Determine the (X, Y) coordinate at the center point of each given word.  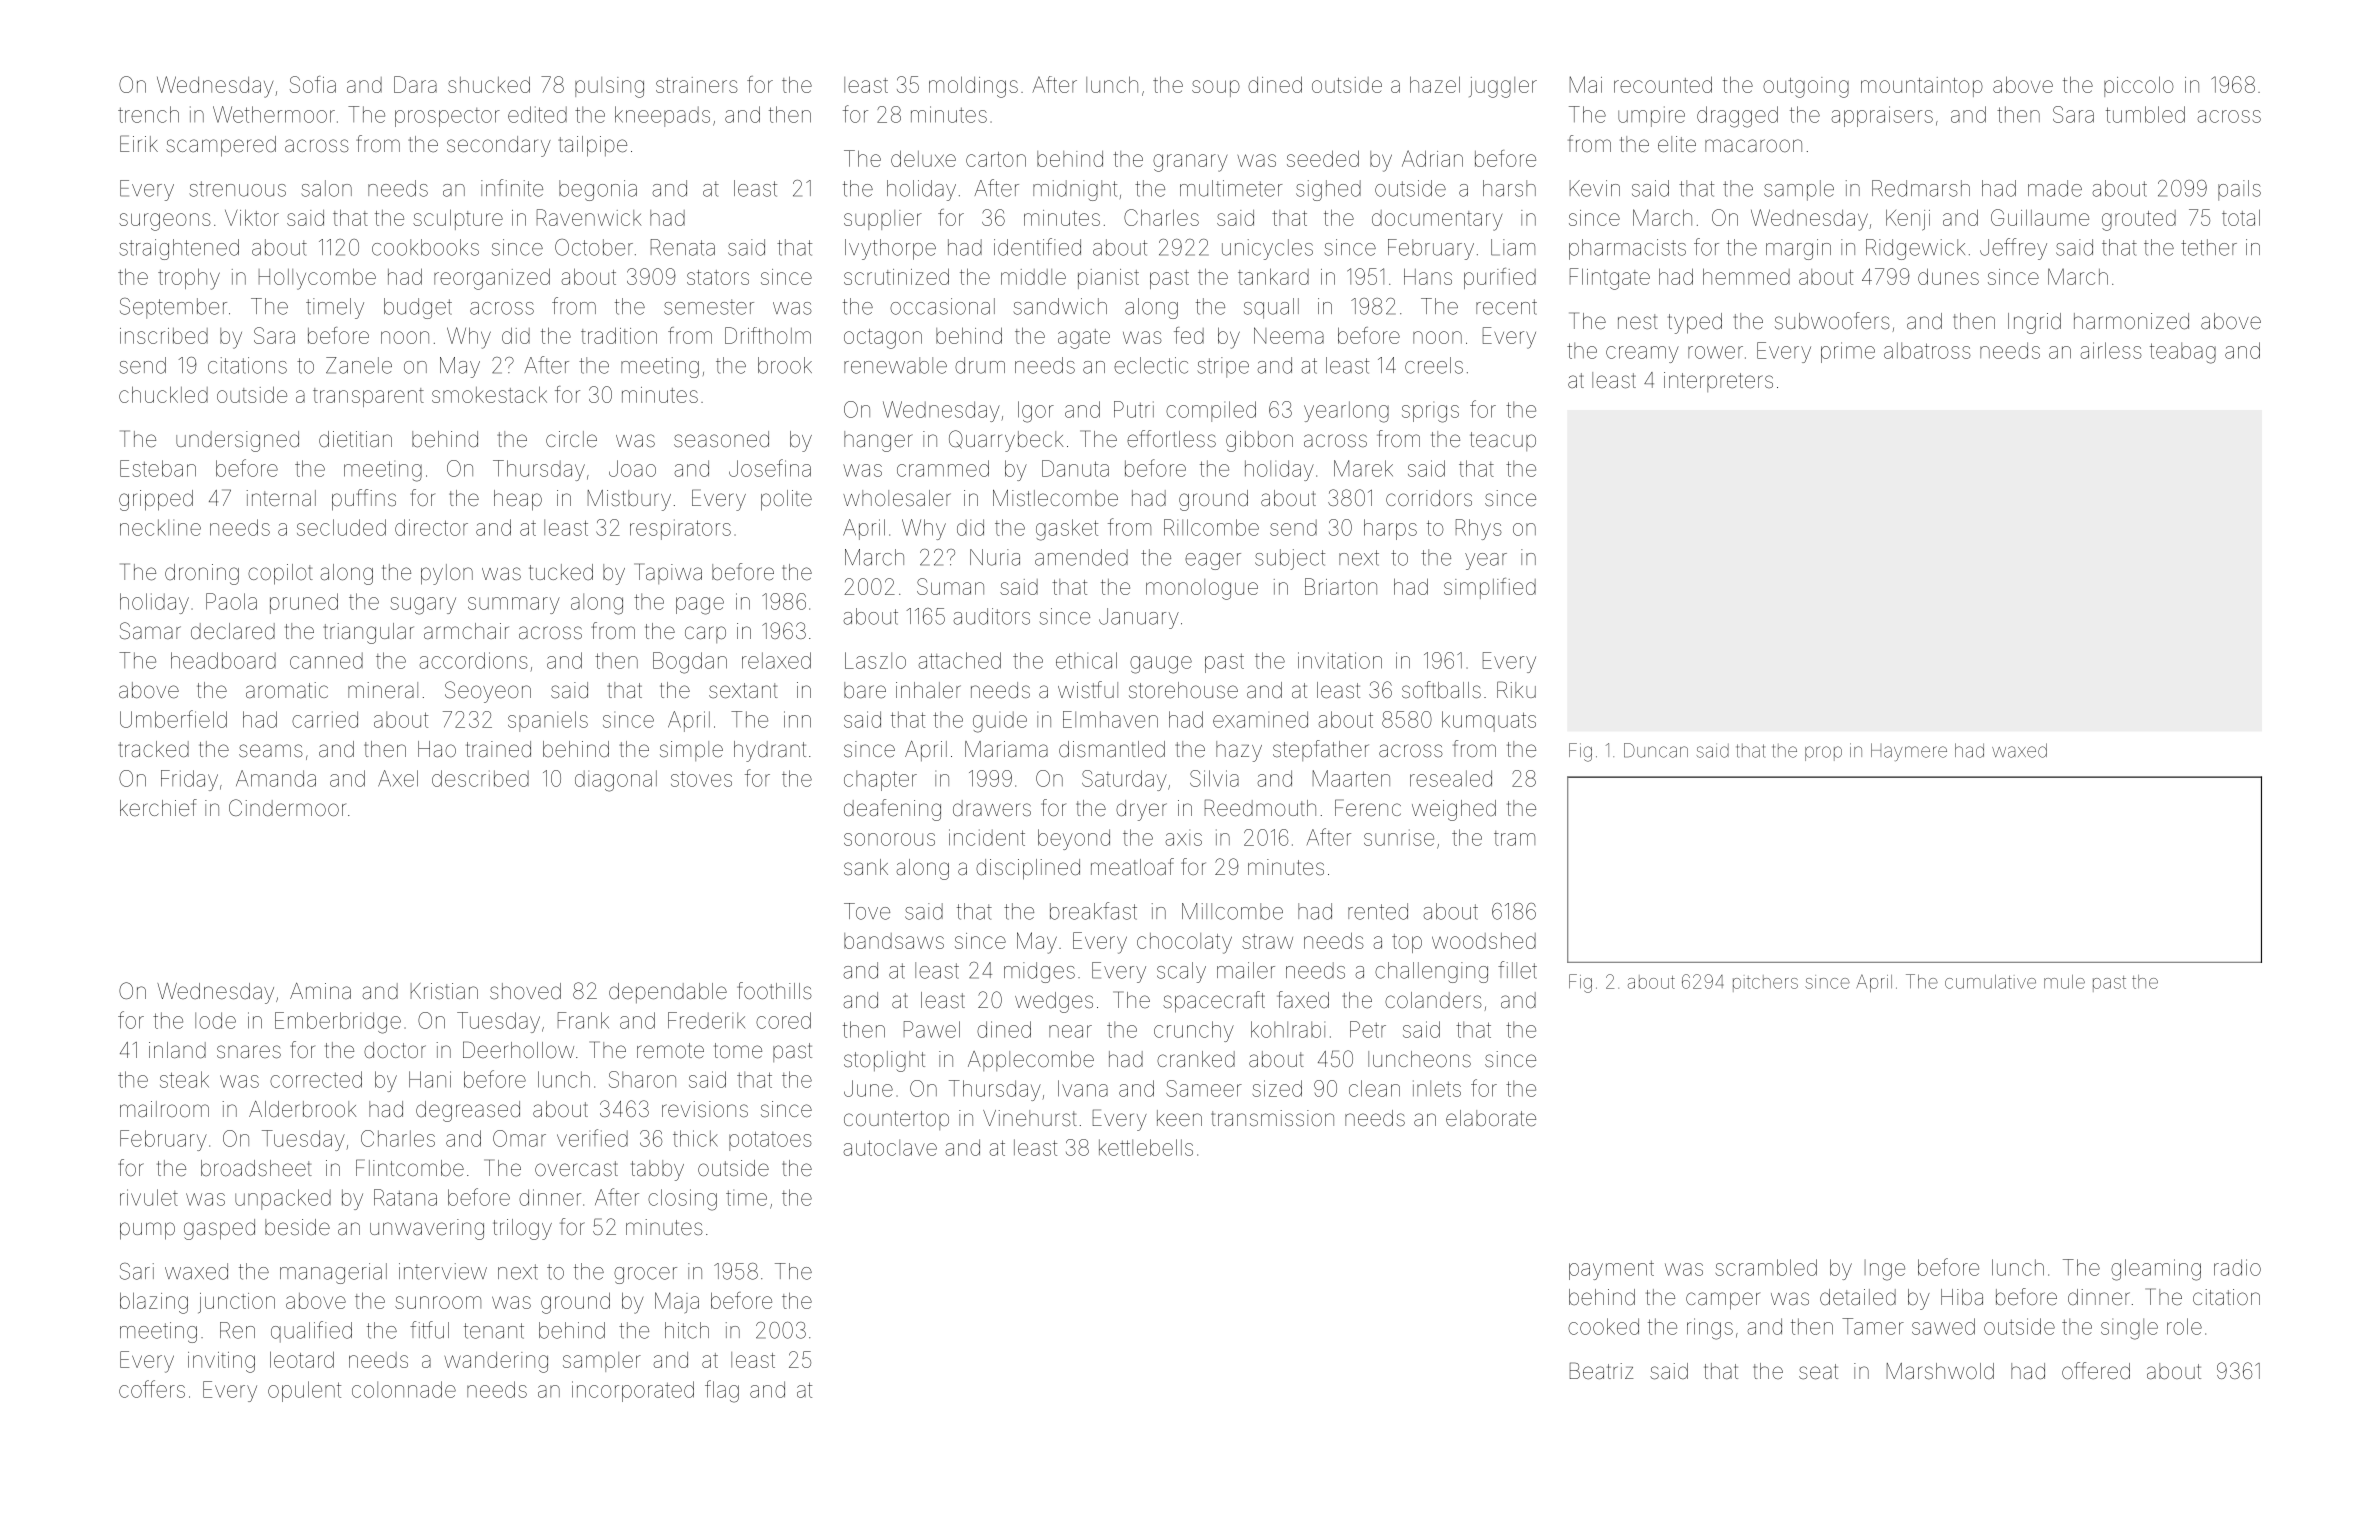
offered (2096, 1371)
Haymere (1909, 752)
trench (148, 114)
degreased (468, 1111)
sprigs (1430, 412)
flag (722, 1391)
